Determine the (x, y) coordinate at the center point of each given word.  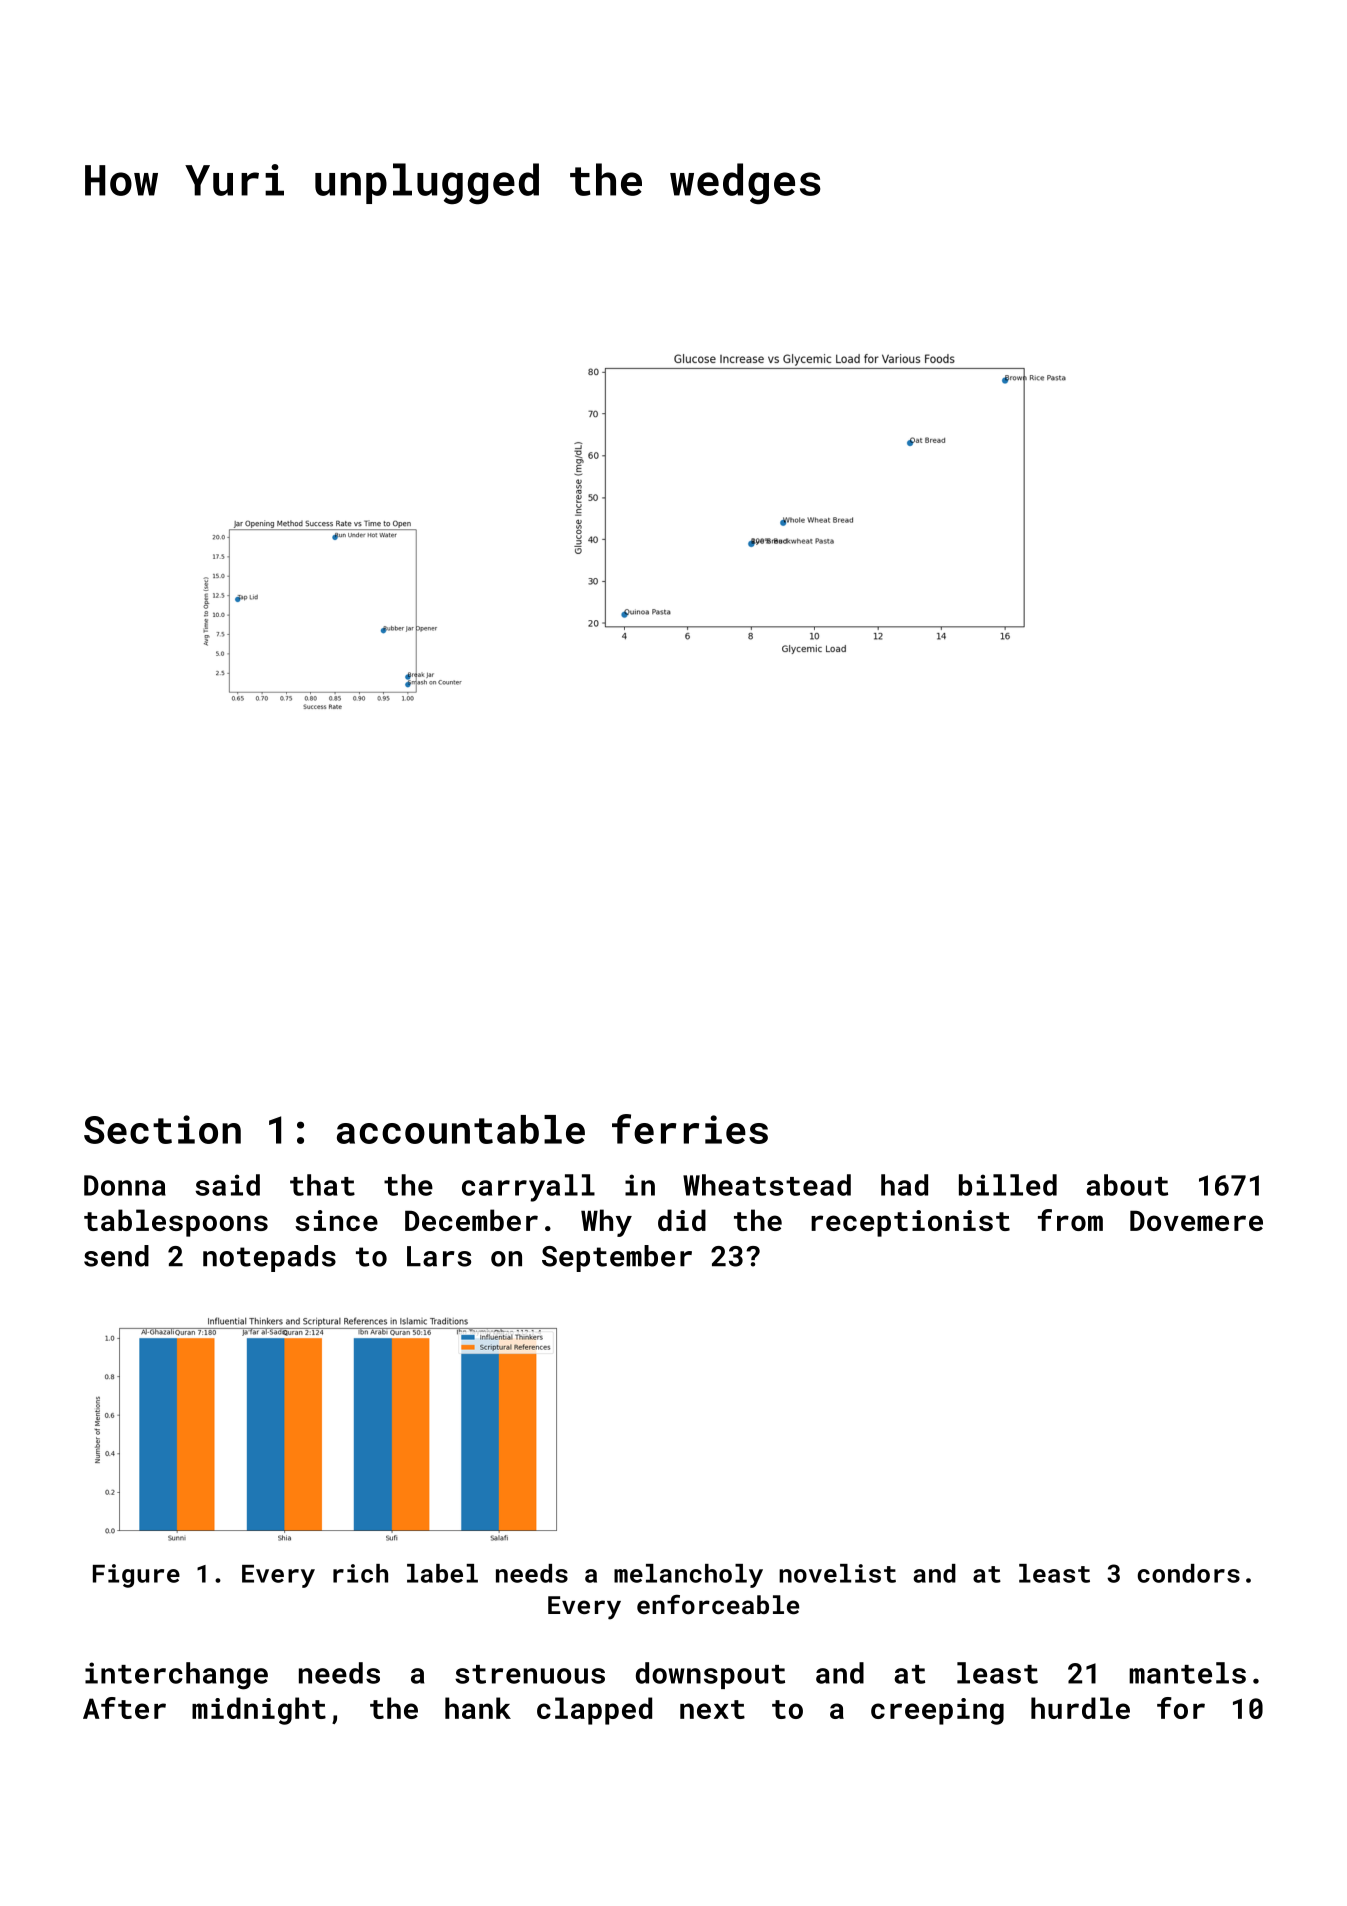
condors (1188, 1573)
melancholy (688, 1576)
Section (162, 1129)
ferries (690, 1129)
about (1127, 1185)
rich (360, 1573)
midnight (259, 1711)
